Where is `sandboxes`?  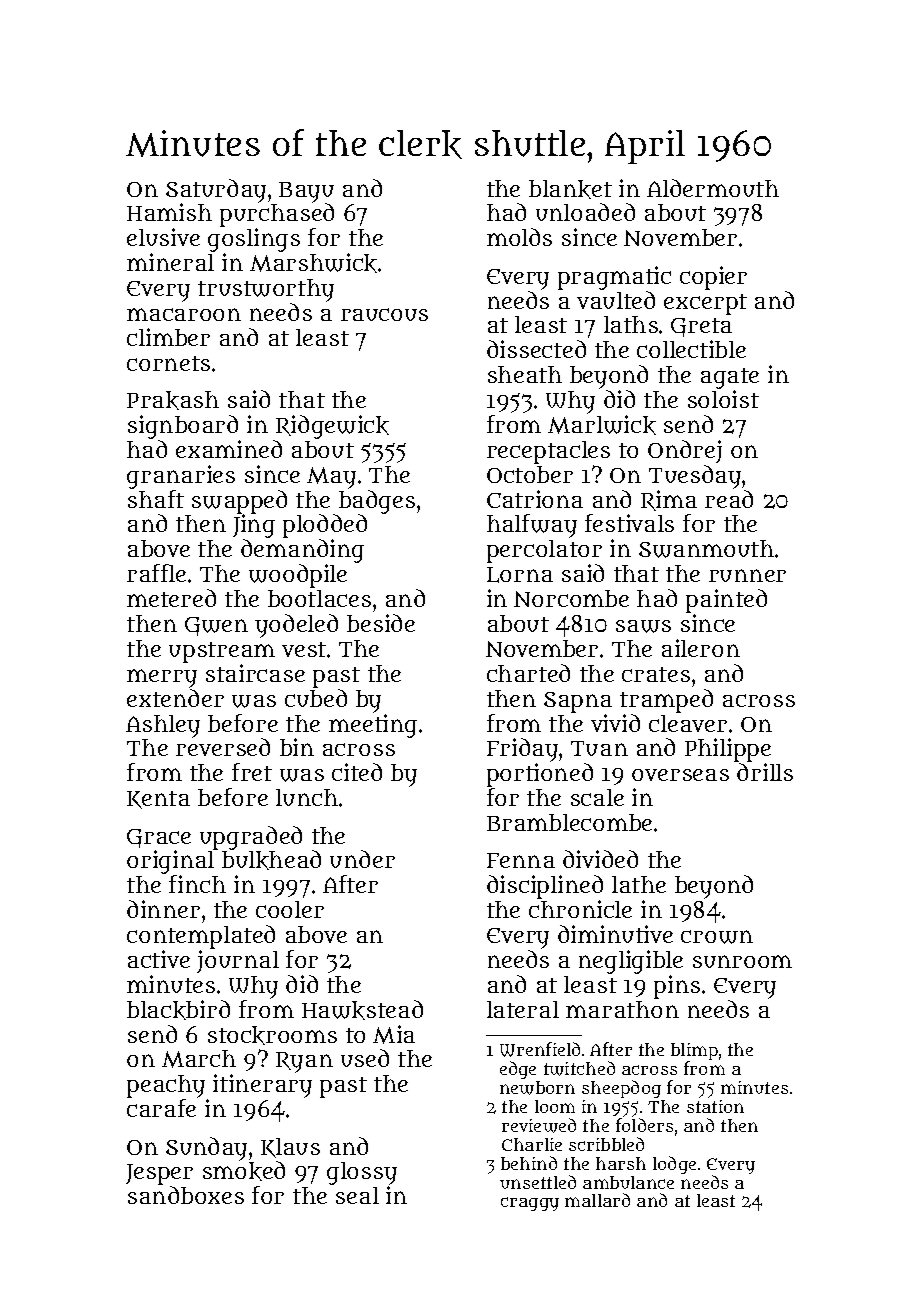 sandboxes is located at coordinates (186, 1195).
